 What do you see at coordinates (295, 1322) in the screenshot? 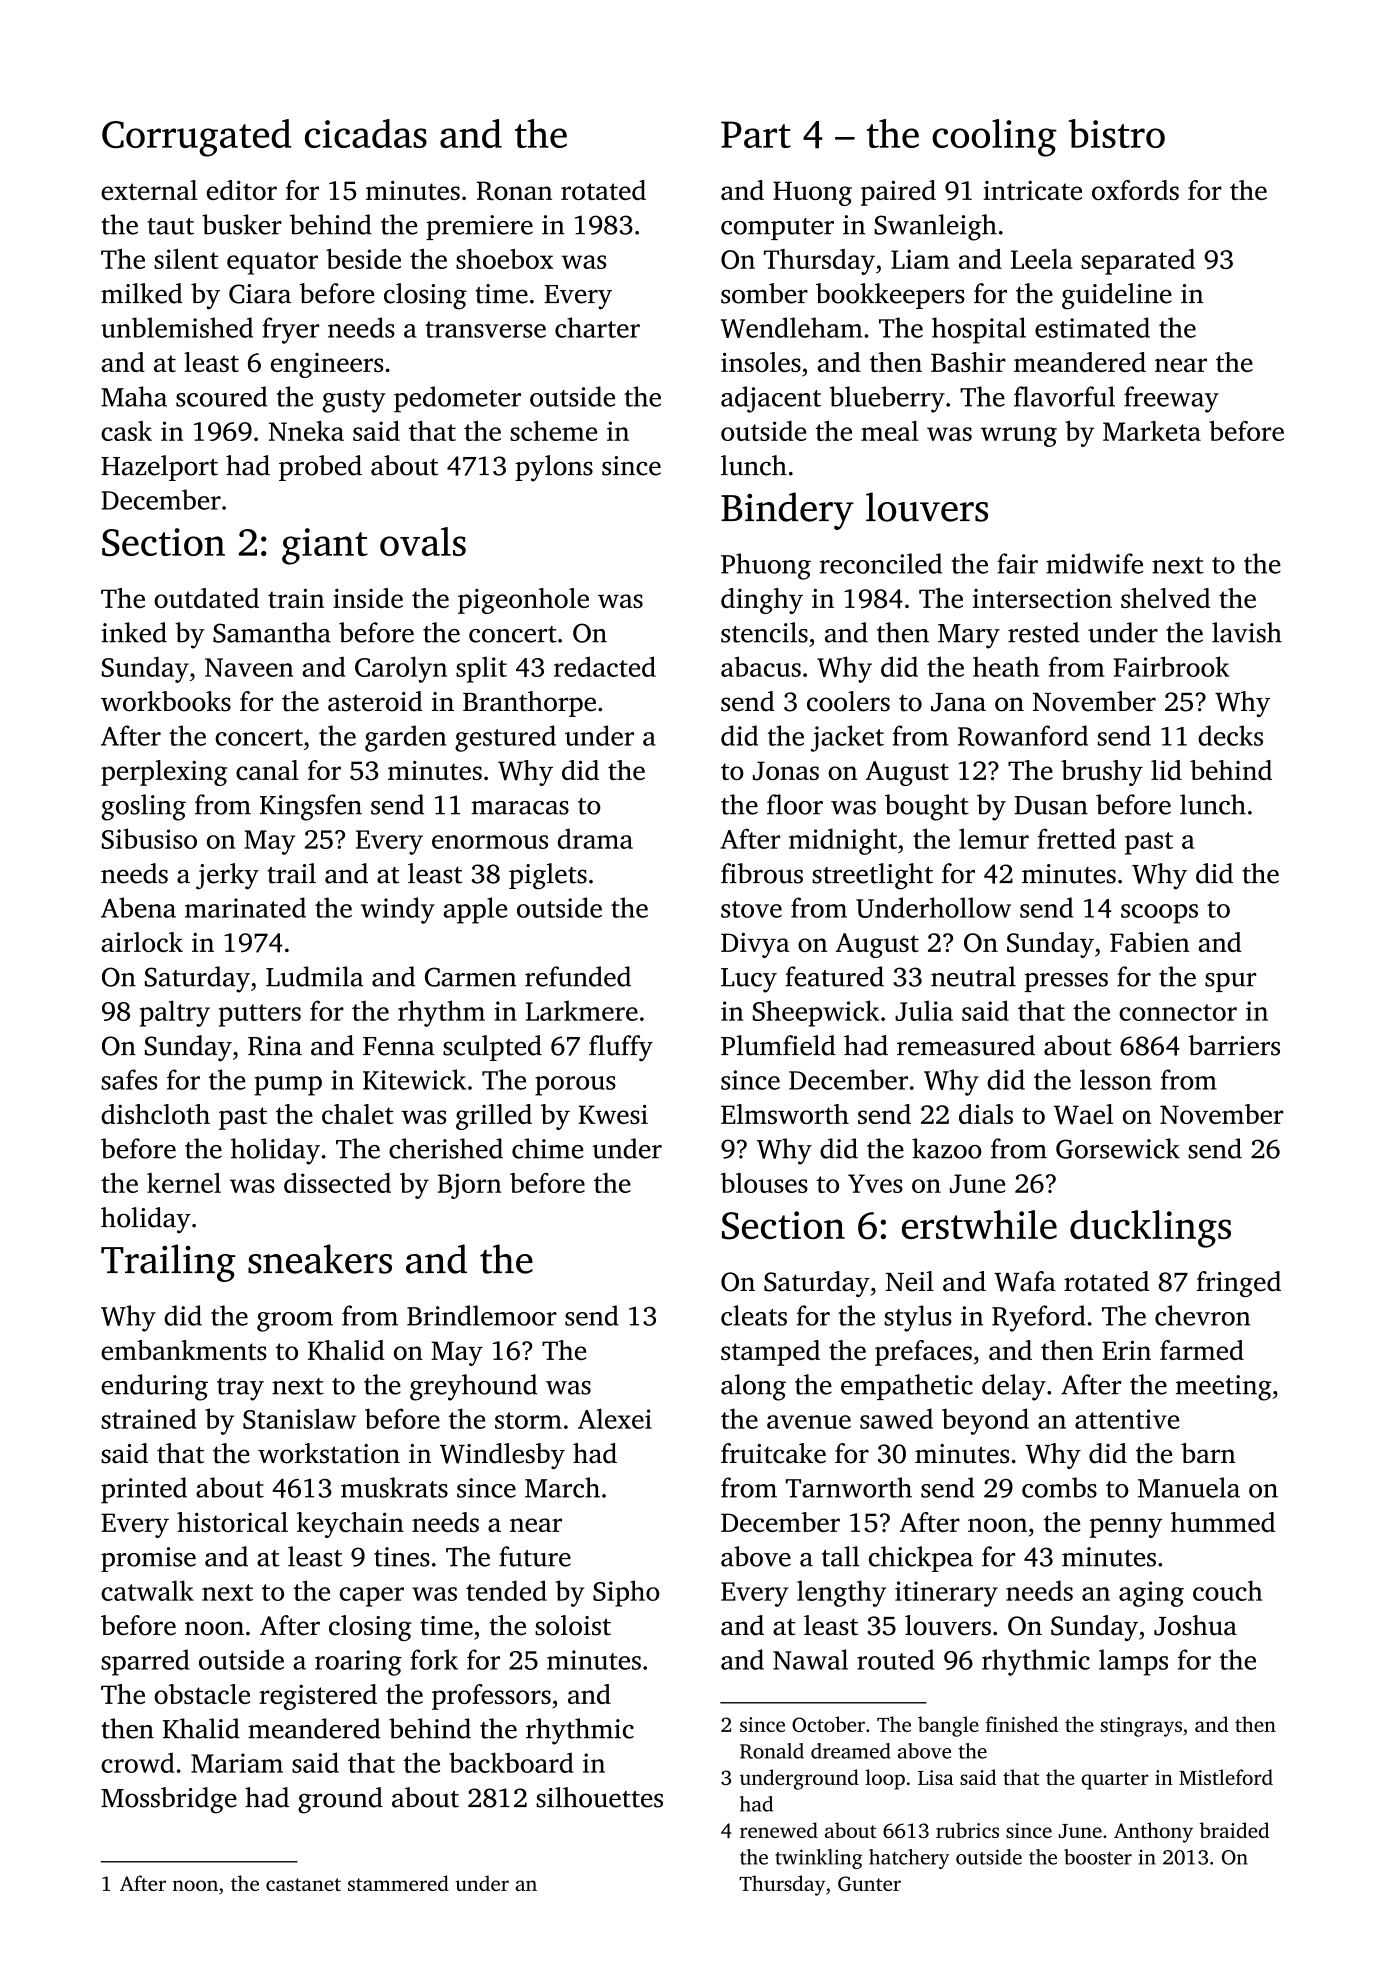
I see `groom` at bounding box center [295, 1322].
